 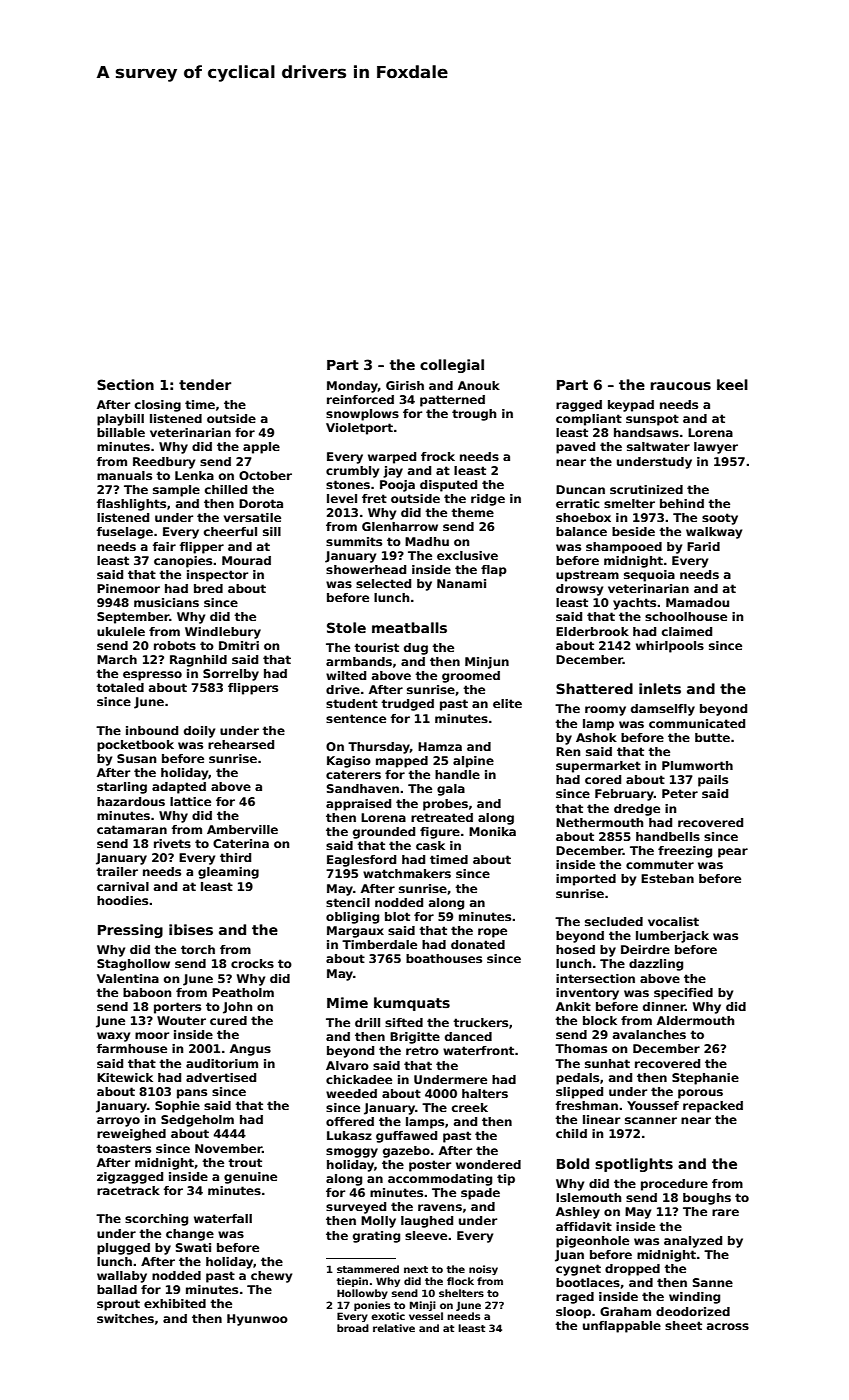 I want to click on playbill, so click(x=120, y=420).
